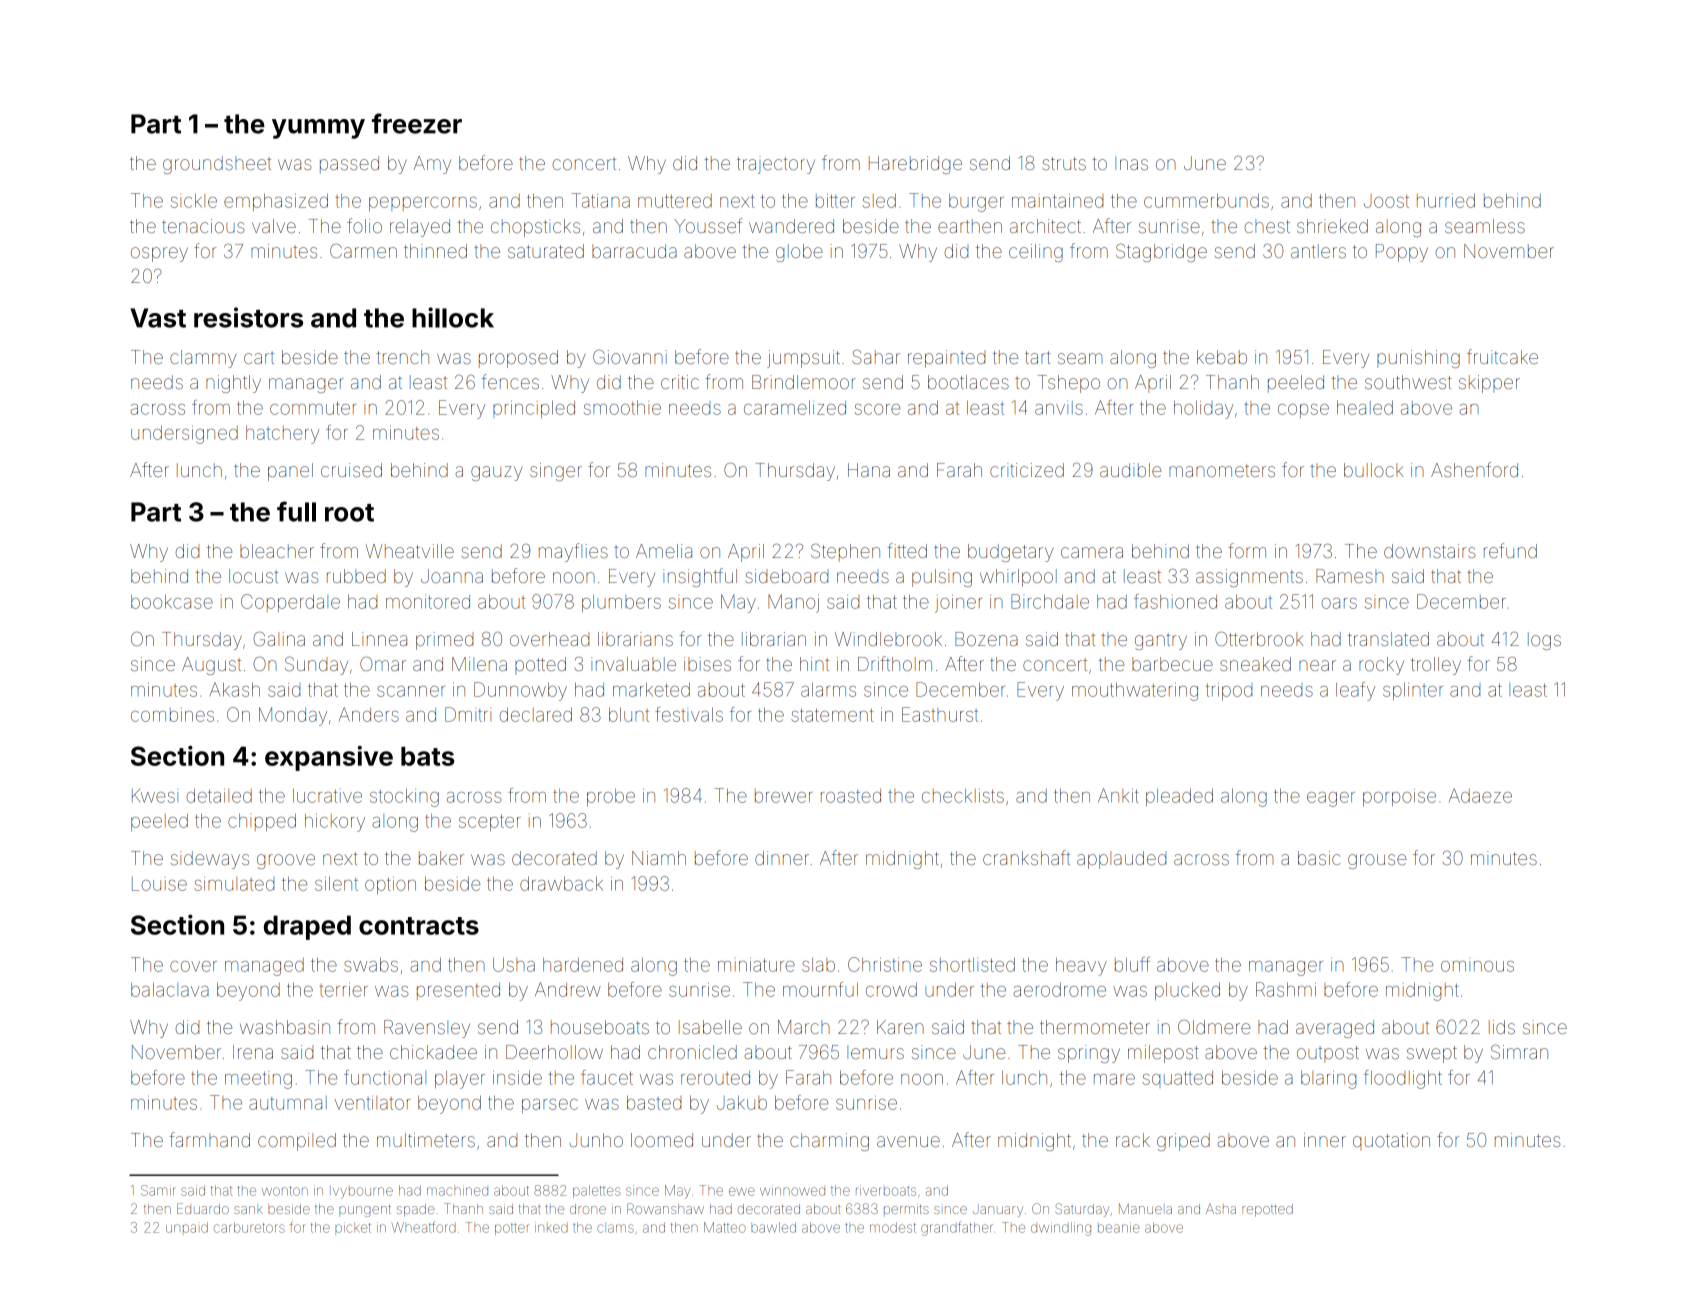  What do you see at coordinates (1132, 964) in the screenshot?
I see `bluff` at bounding box center [1132, 964].
